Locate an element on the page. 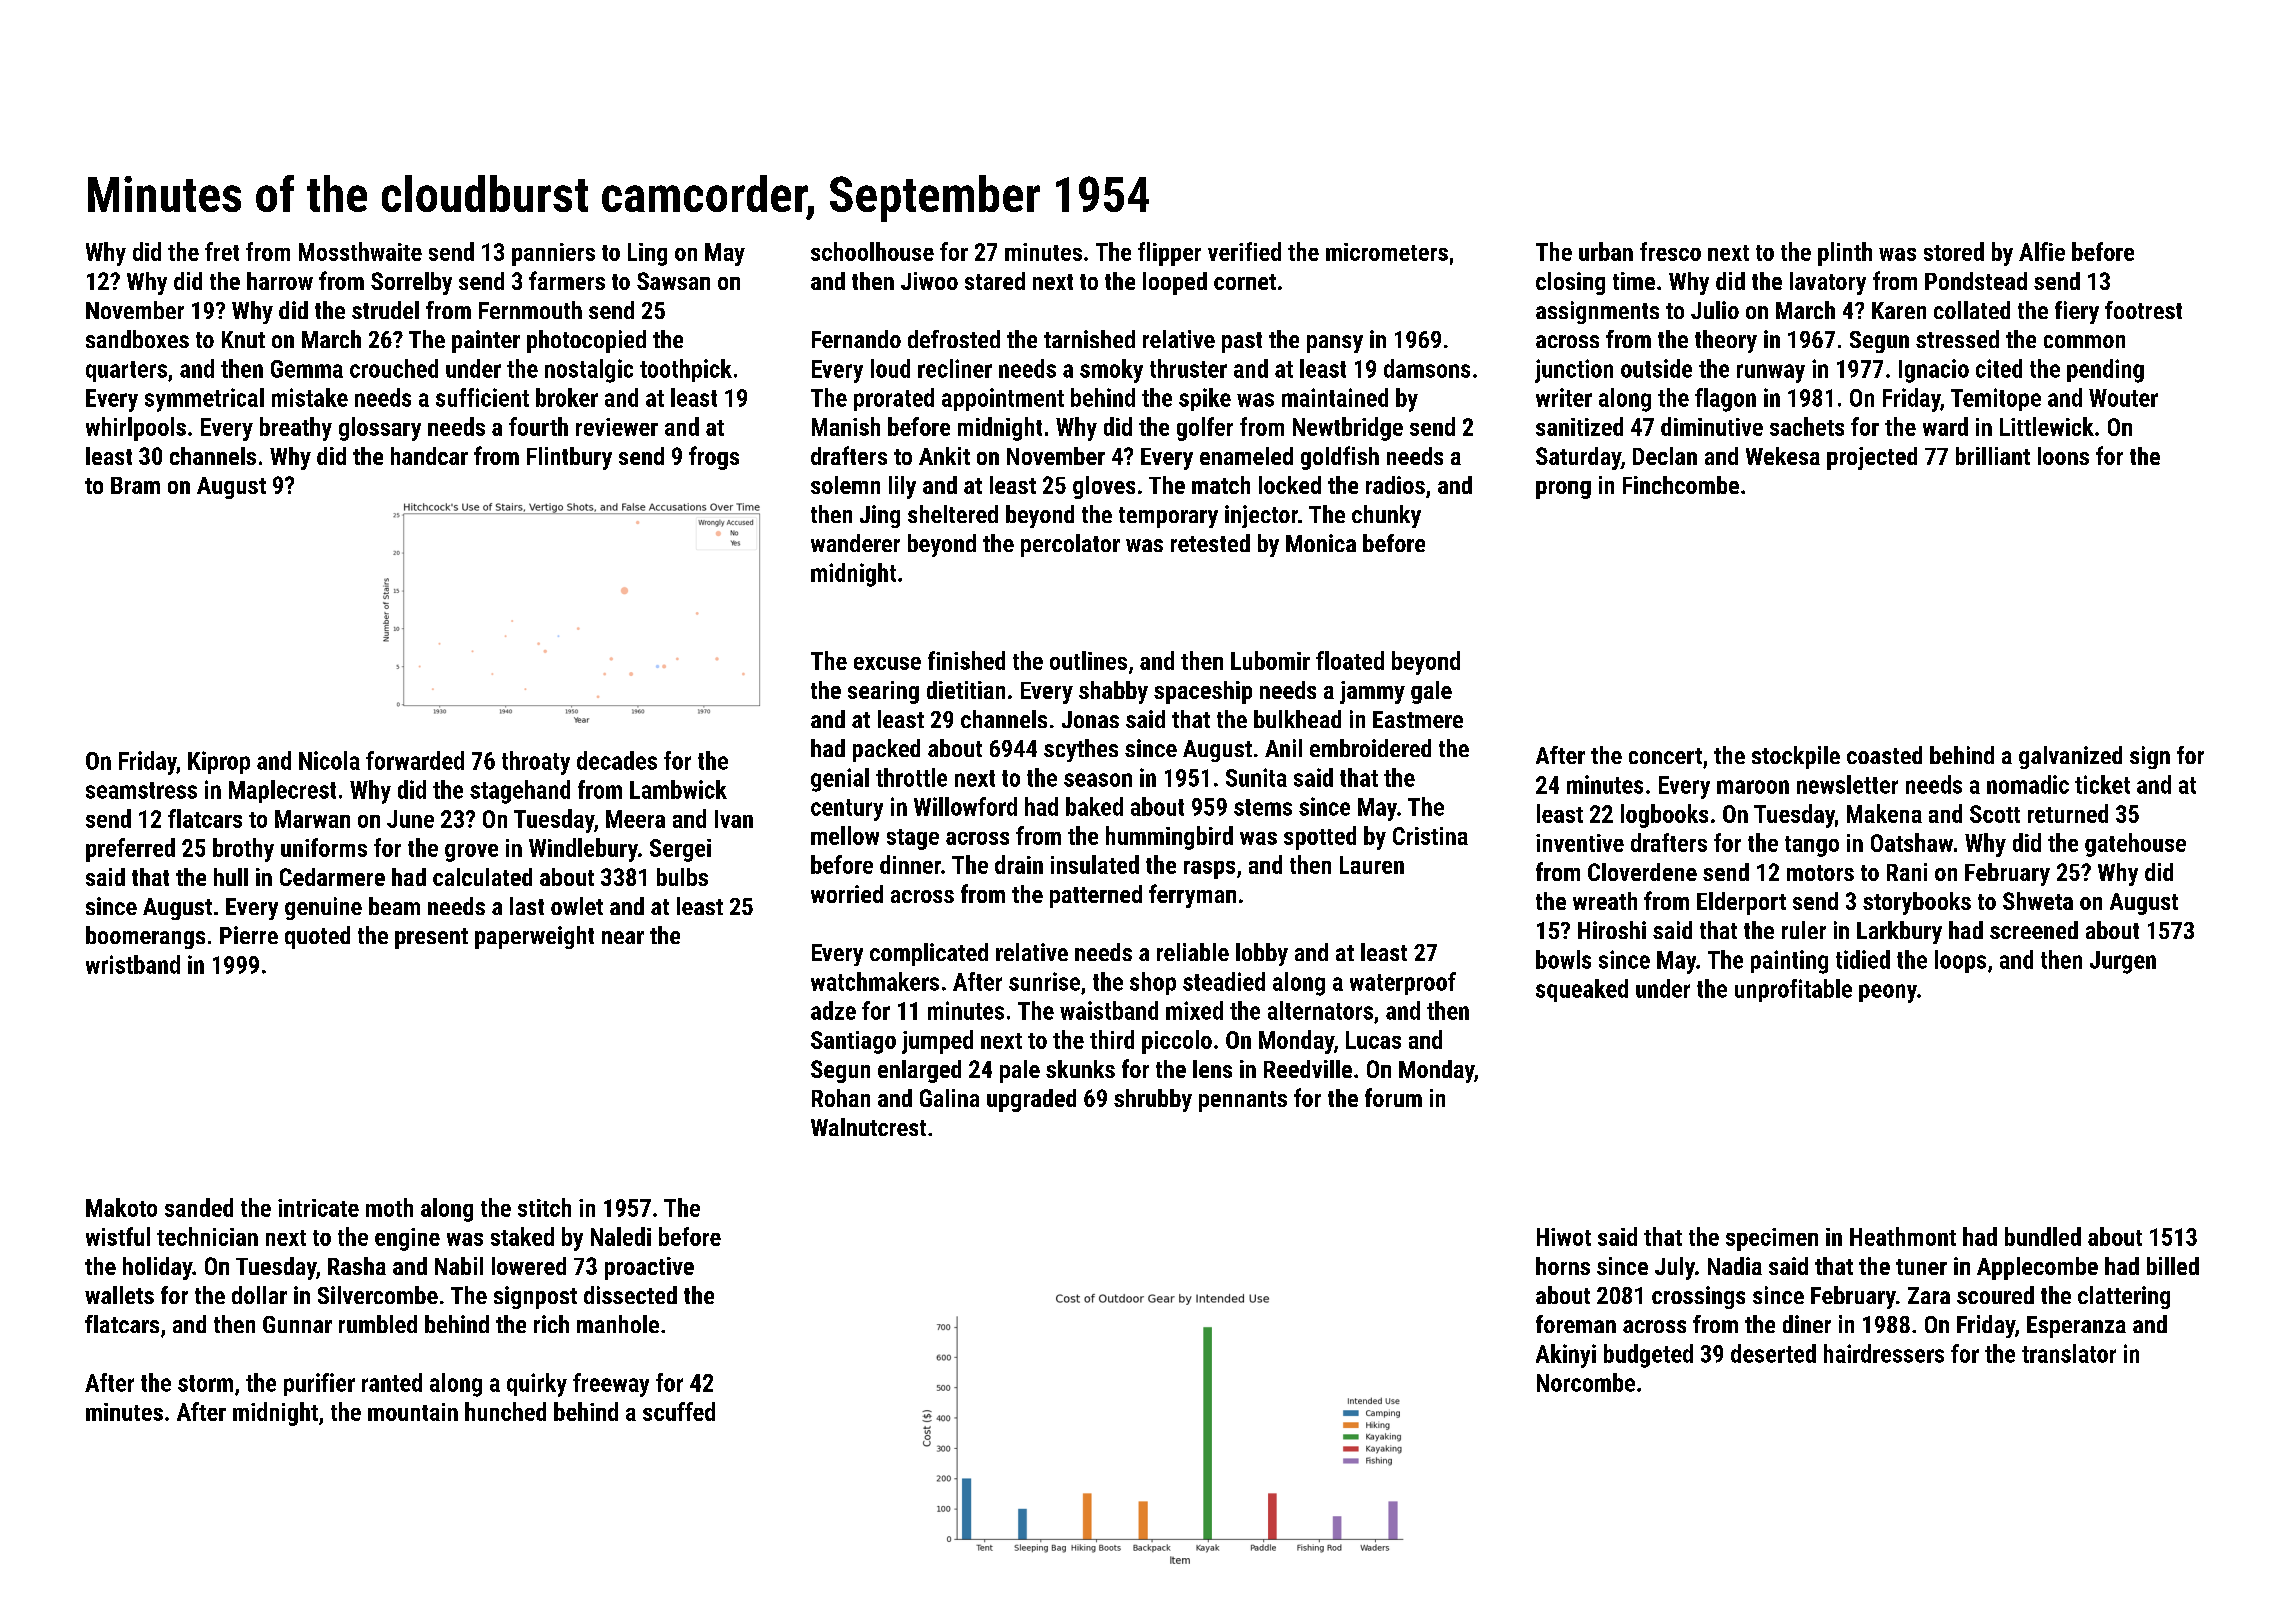 The image size is (2292, 1620). intricate is located at coordinates (318, 1208).
